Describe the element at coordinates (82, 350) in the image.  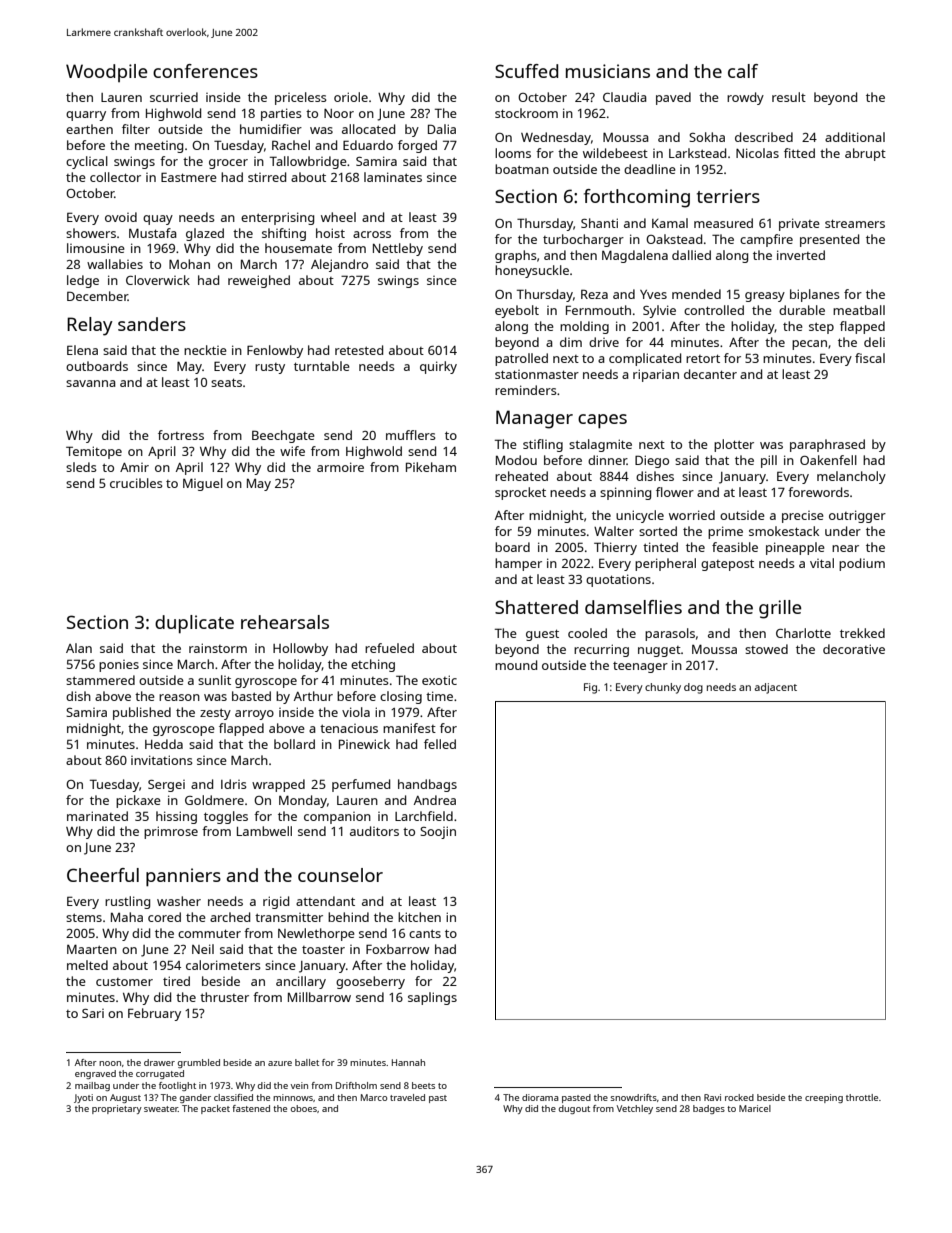
I see `Elena` at that location.
